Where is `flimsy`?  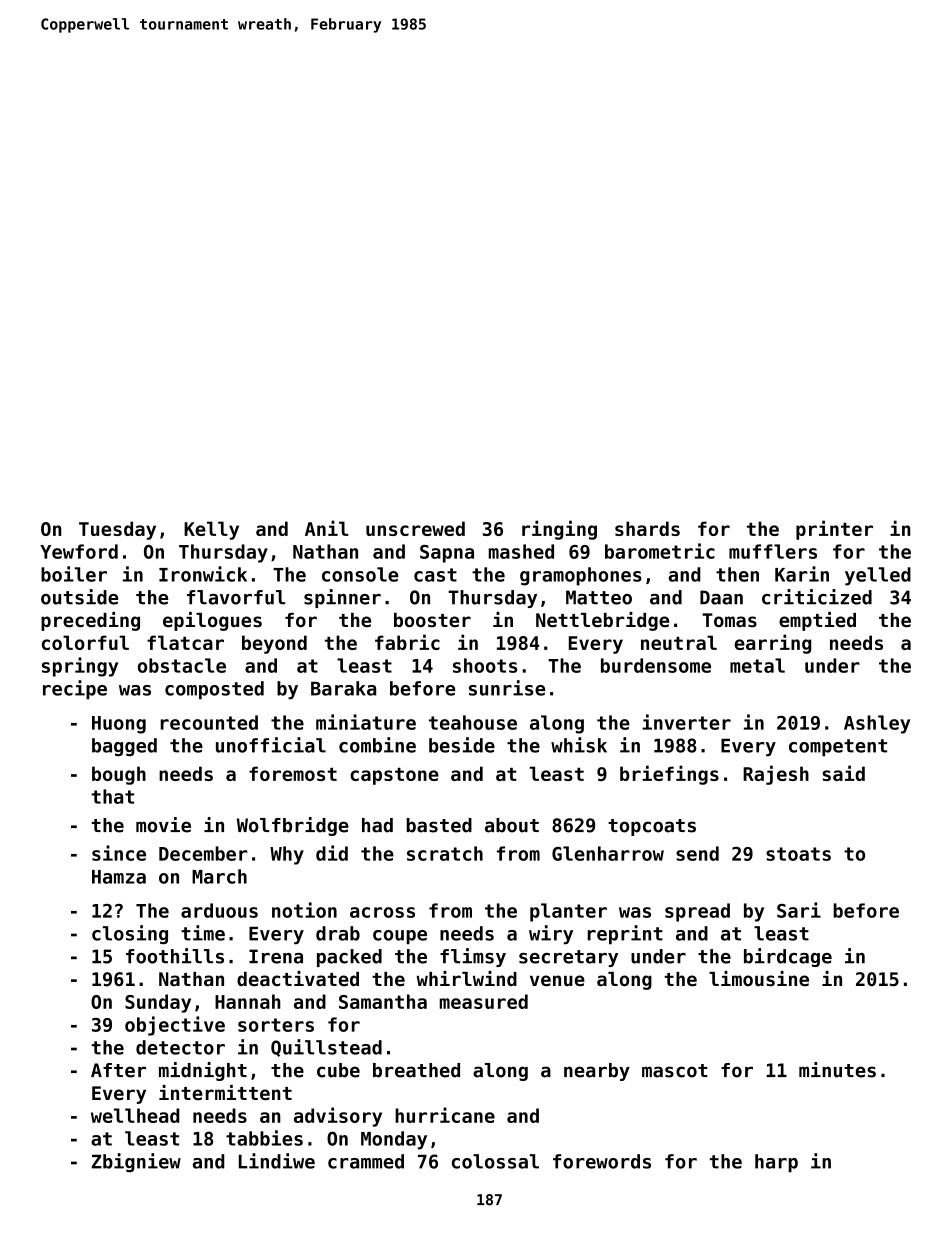 flimsy is located at coordinates (473, 957).
